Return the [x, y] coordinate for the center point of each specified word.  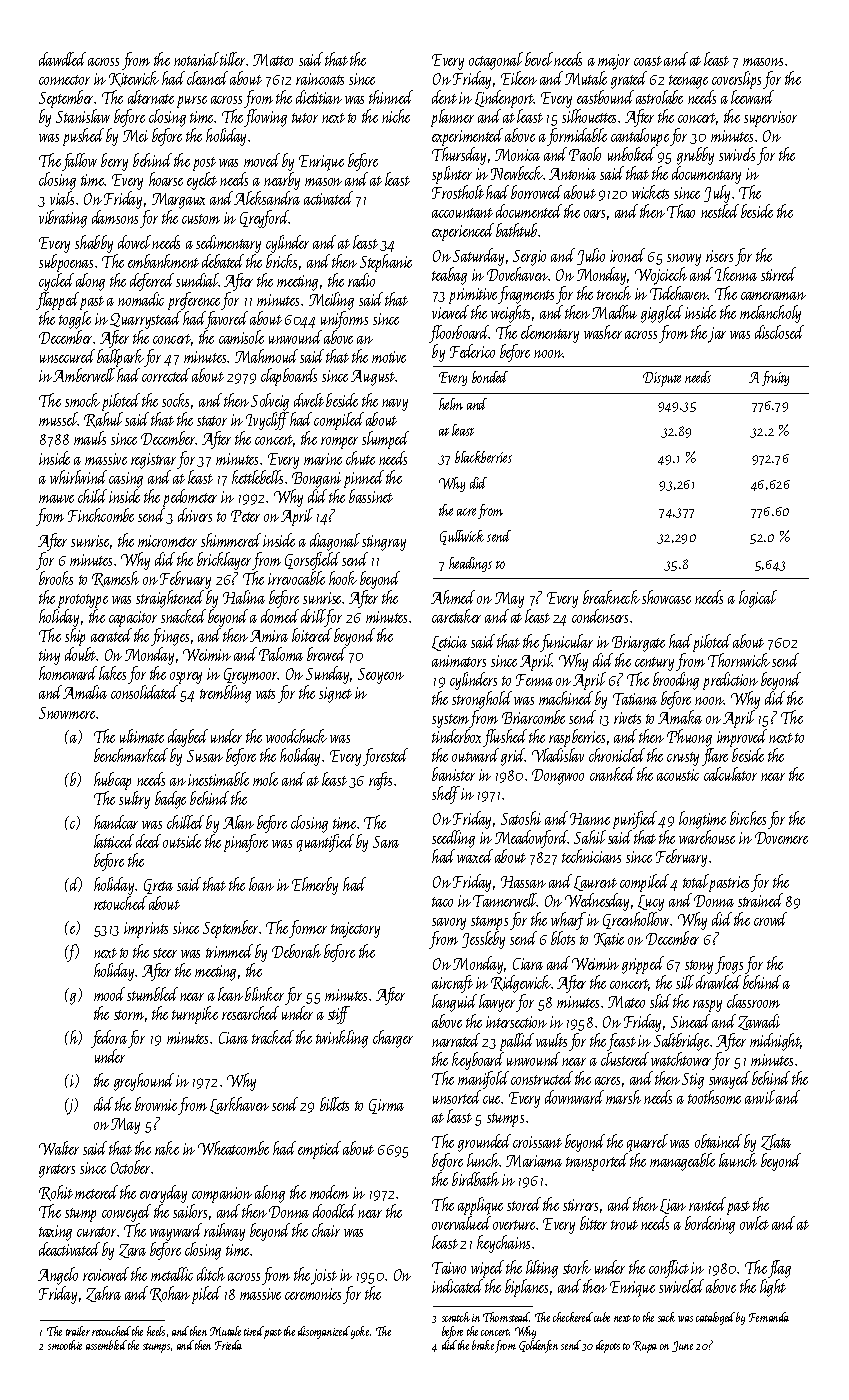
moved [262, 160]
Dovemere [781, 838]
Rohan [170, 1294]
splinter [452, 175]
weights [510, 314]
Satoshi [521, 818]
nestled [720, 211]
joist [324, 1277]
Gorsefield [312, 561]
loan [261, 884]
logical [758, 599]
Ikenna [736, 274]
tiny [49, 657]
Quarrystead [145, 320]
